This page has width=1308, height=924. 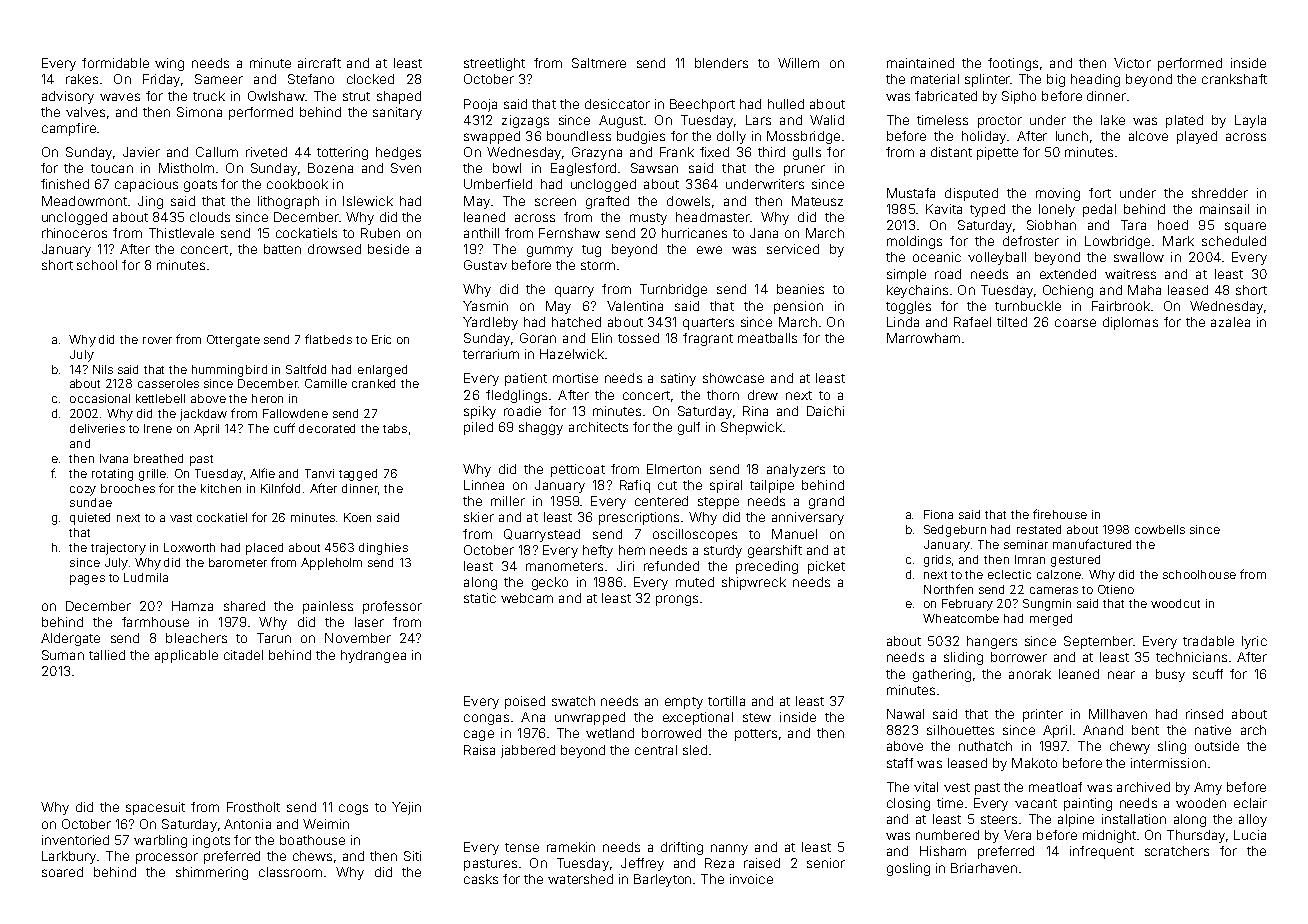 I want to click on rinsed, so click(x=1204, y=714).
